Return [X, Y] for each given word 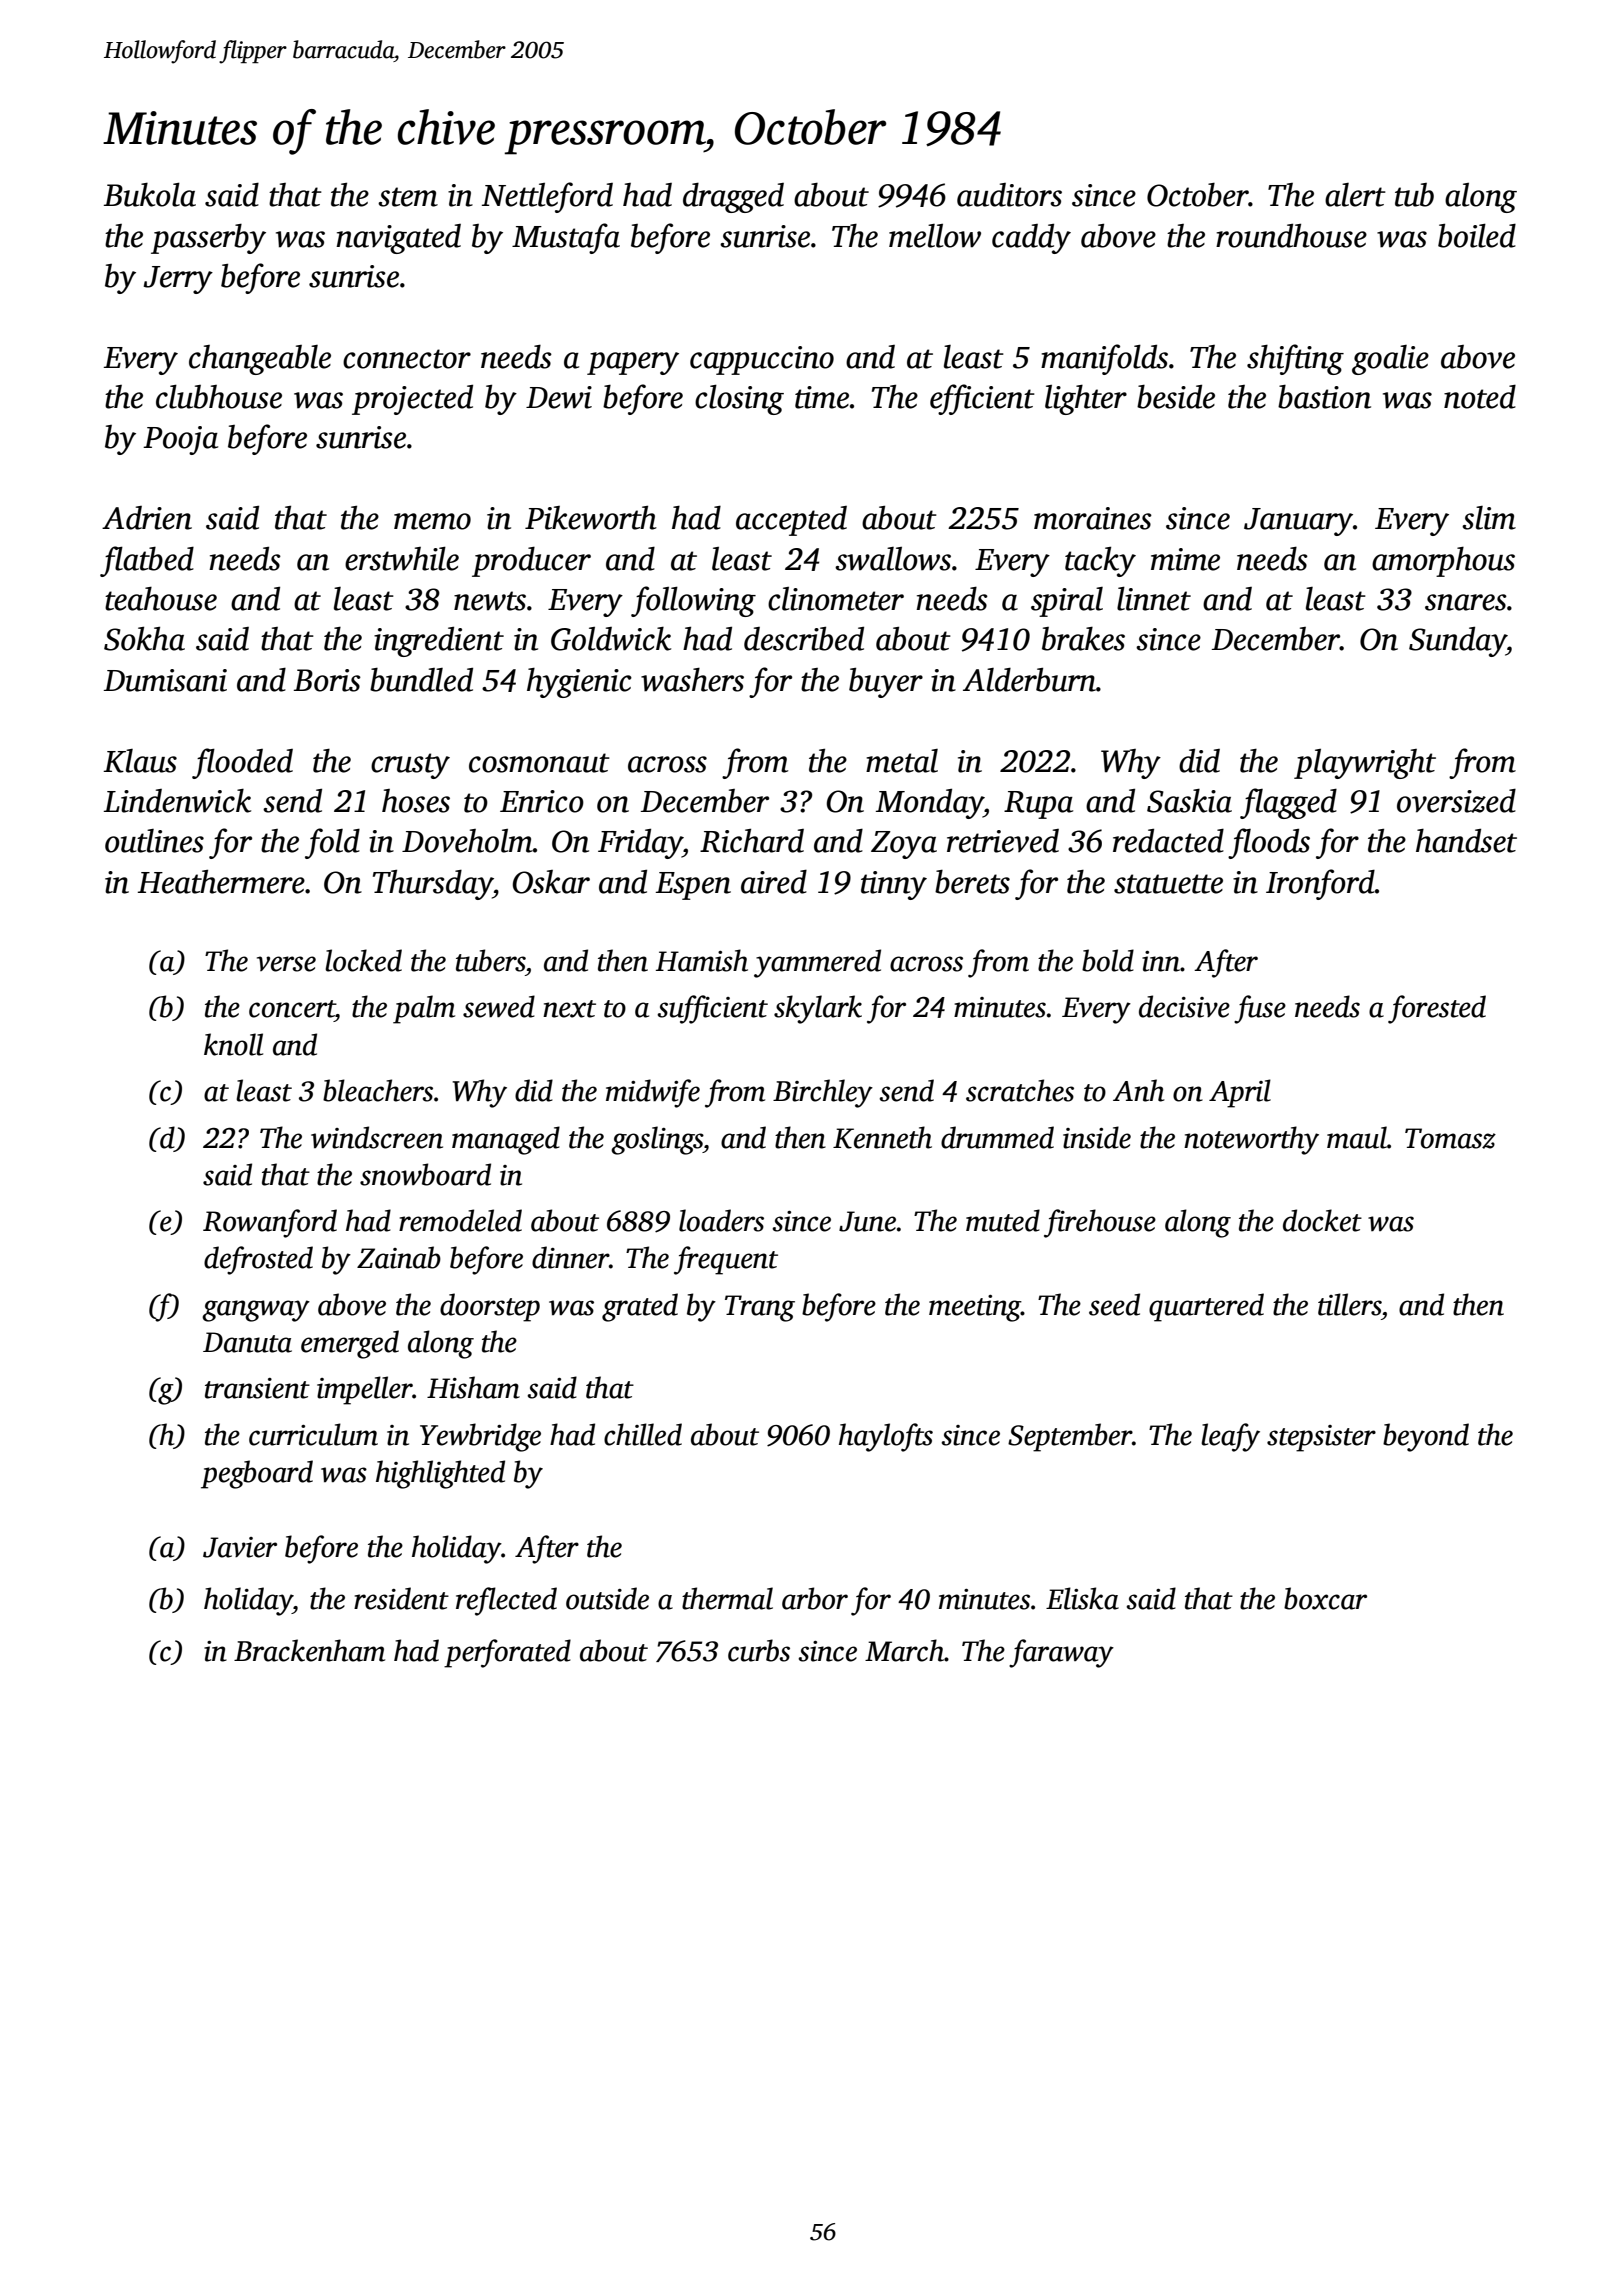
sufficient [712, 1009]
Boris [327, 680]
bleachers [378, 1090]
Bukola [150, 195]
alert [1355, 195]
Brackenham [309, 1650]
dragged [733, 198]
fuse [1260, 1009]
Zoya [904, 845]
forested [1437, 1009]
